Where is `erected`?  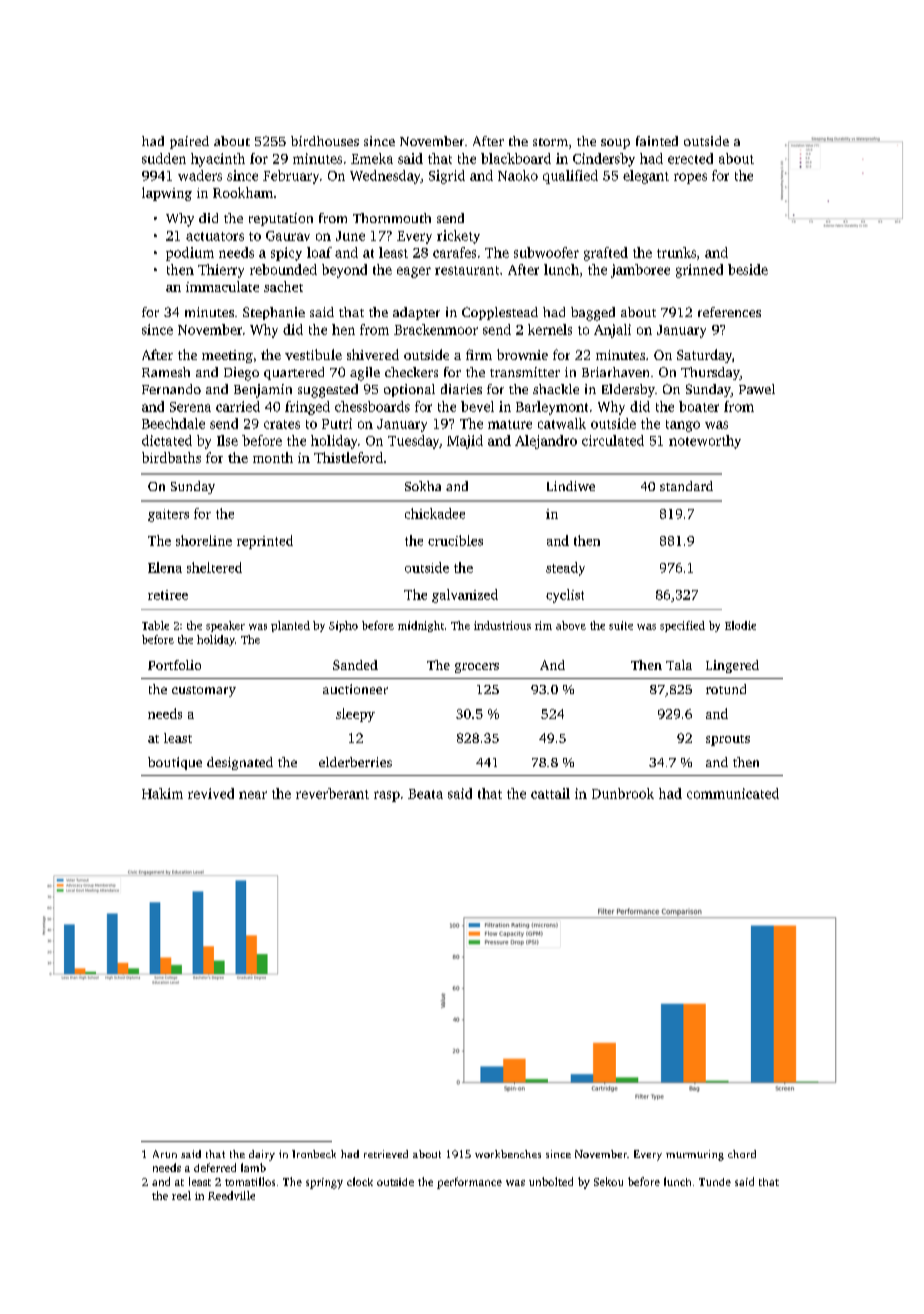
erected is located at coordinates (690, 158).
